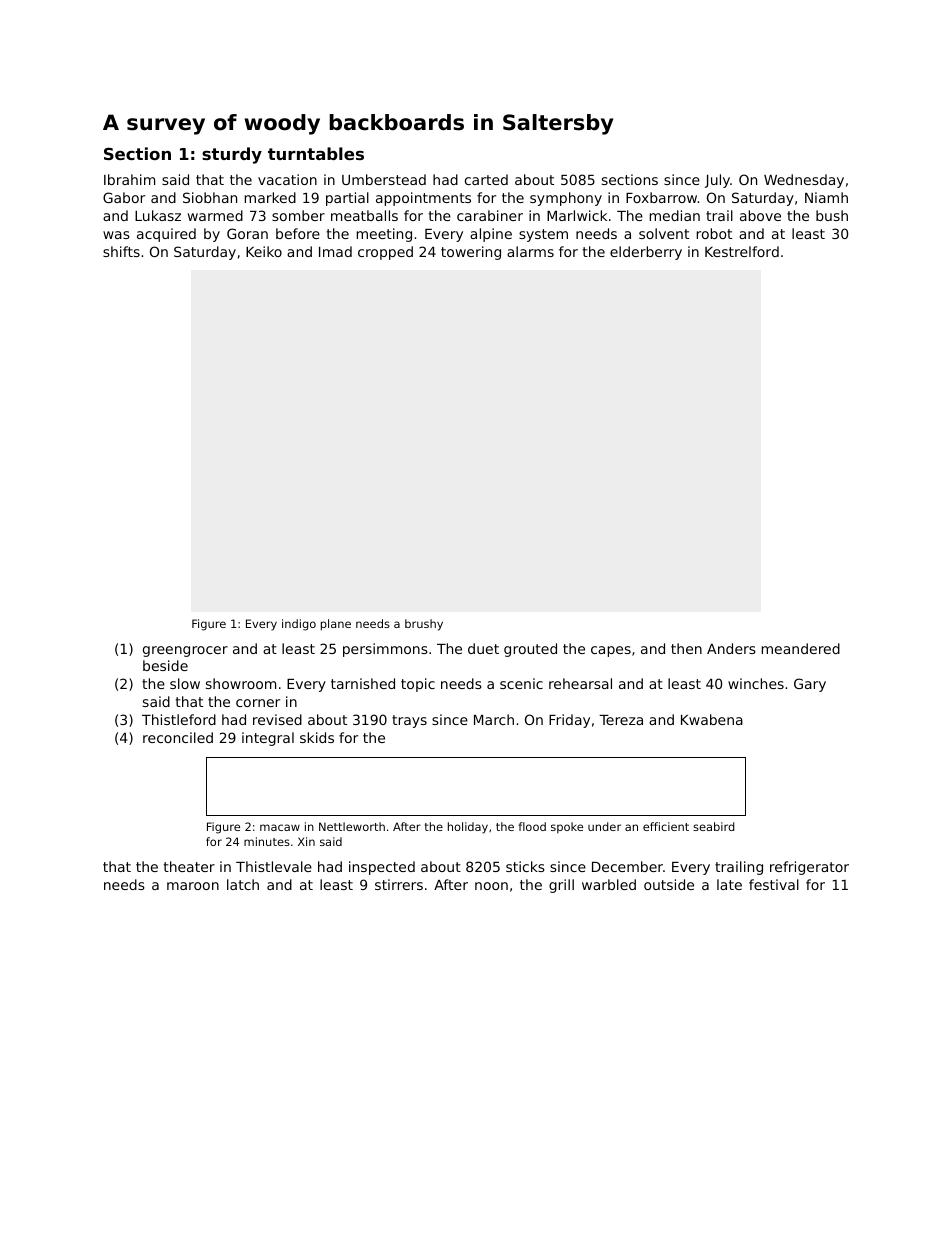 The image size is (952, 1233). What do you see at coordinates (621, 720) in the screenshot?
I see `Tereza` at bounding box center [621, 720].
